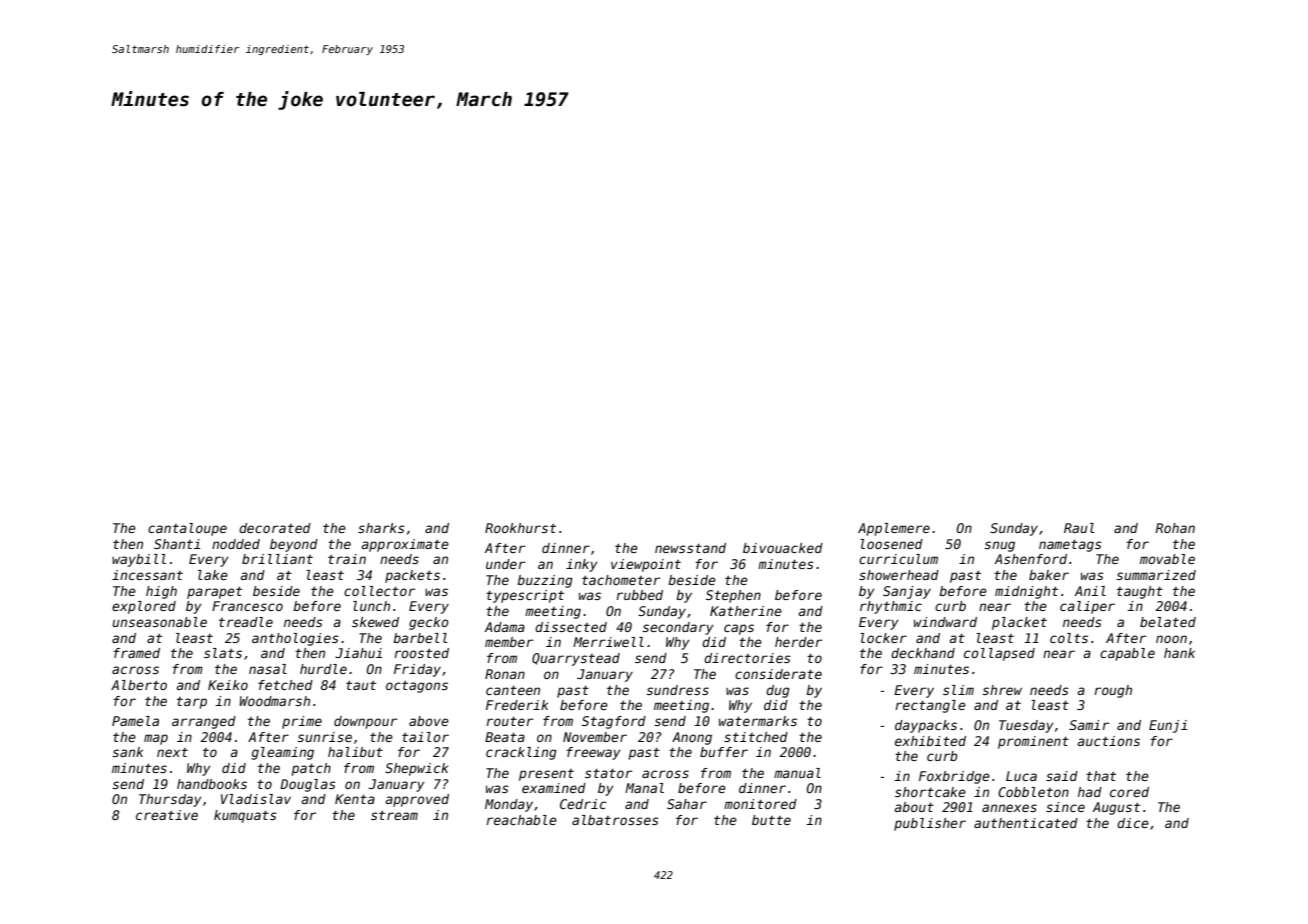  What do you see at coordinates (420, 638) in the page?
I see `barbell` at bounding box center [420, 638].
